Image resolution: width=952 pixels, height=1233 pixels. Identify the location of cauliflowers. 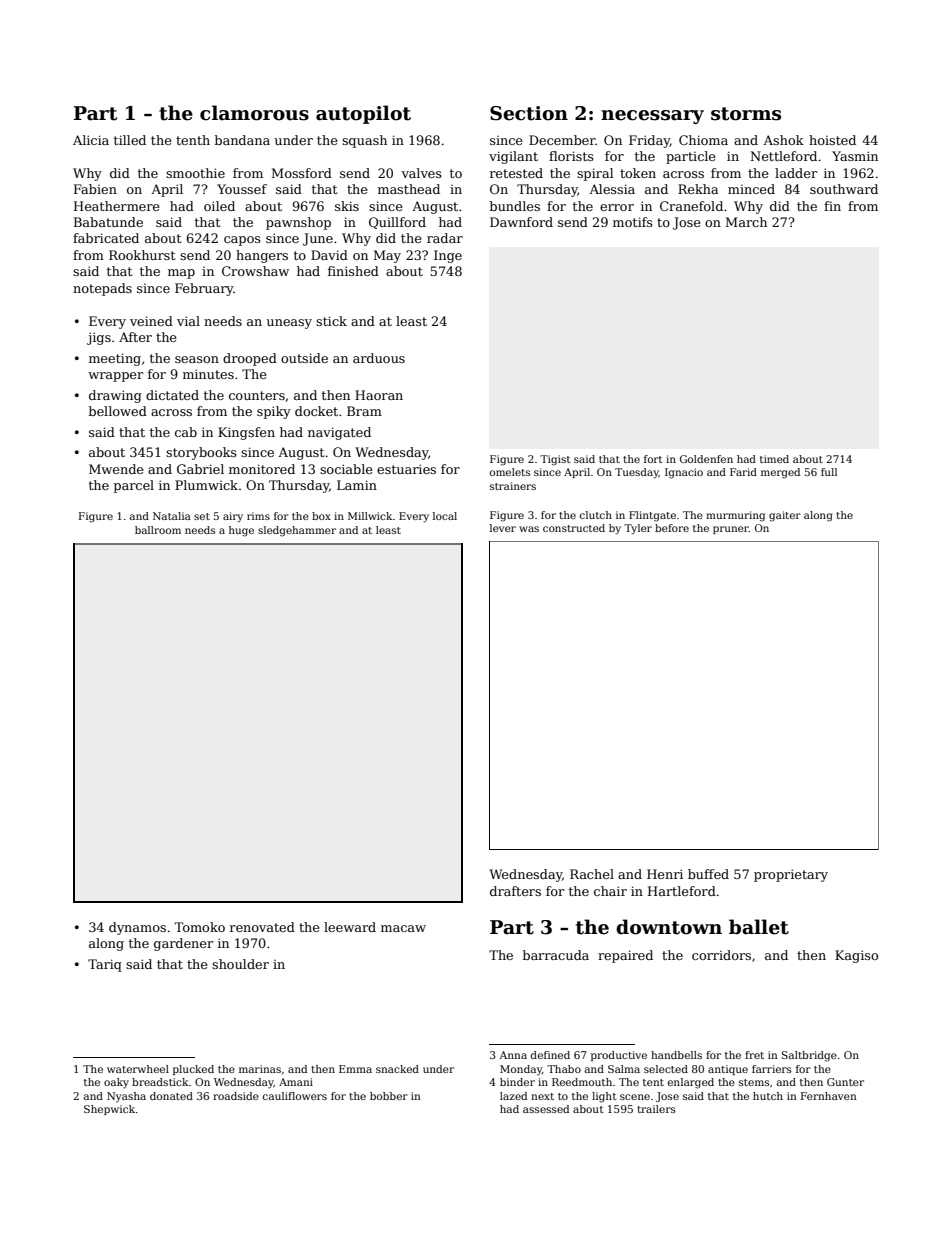
(295, 1096).
